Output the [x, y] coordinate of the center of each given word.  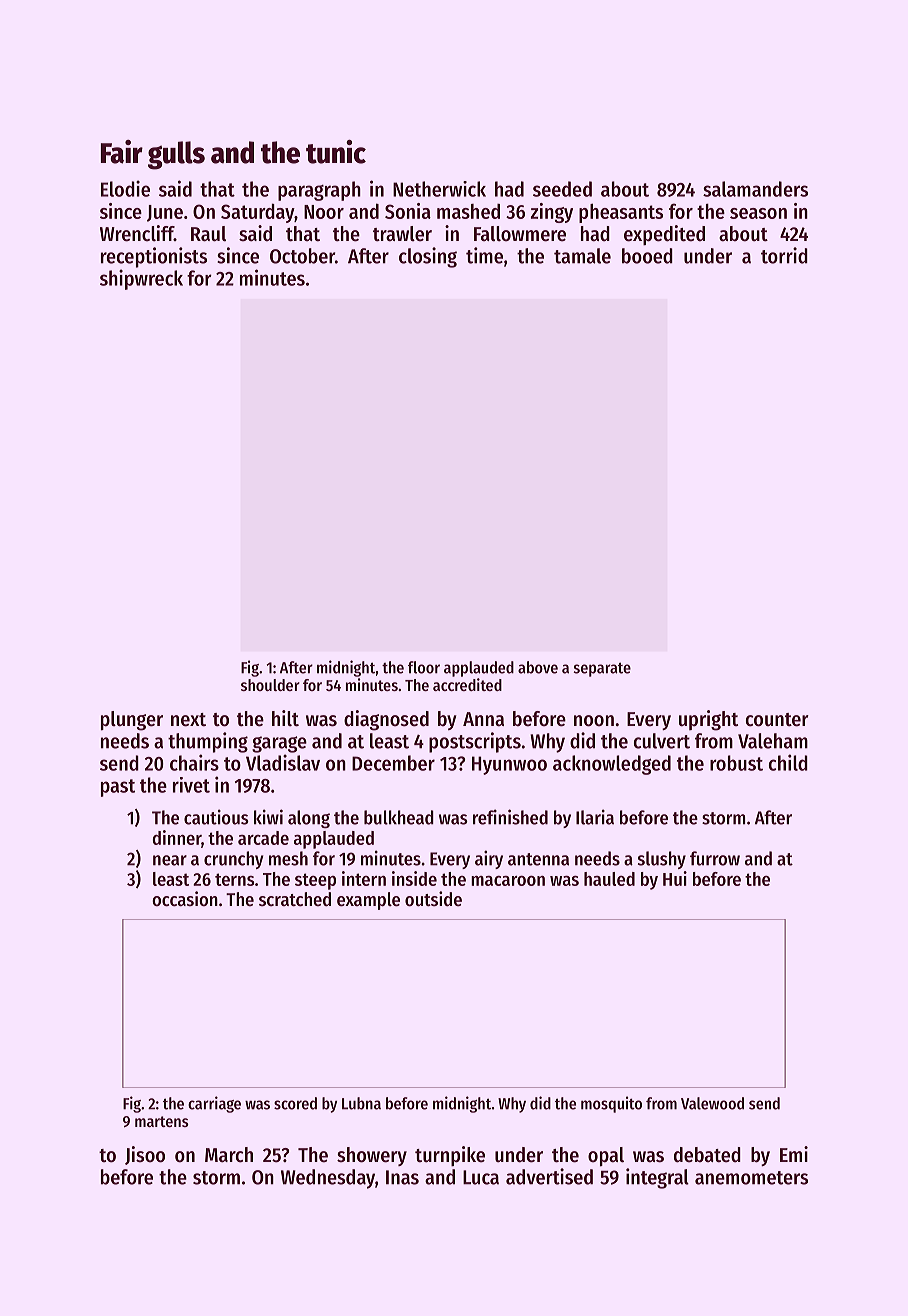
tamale [582, 256]
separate [602, 669]
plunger [132, 721]
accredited [467, 684]
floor [424, 667]
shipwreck [141, 279]
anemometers [751, 1178]
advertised [549, 1176]
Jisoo [145, 1155]
